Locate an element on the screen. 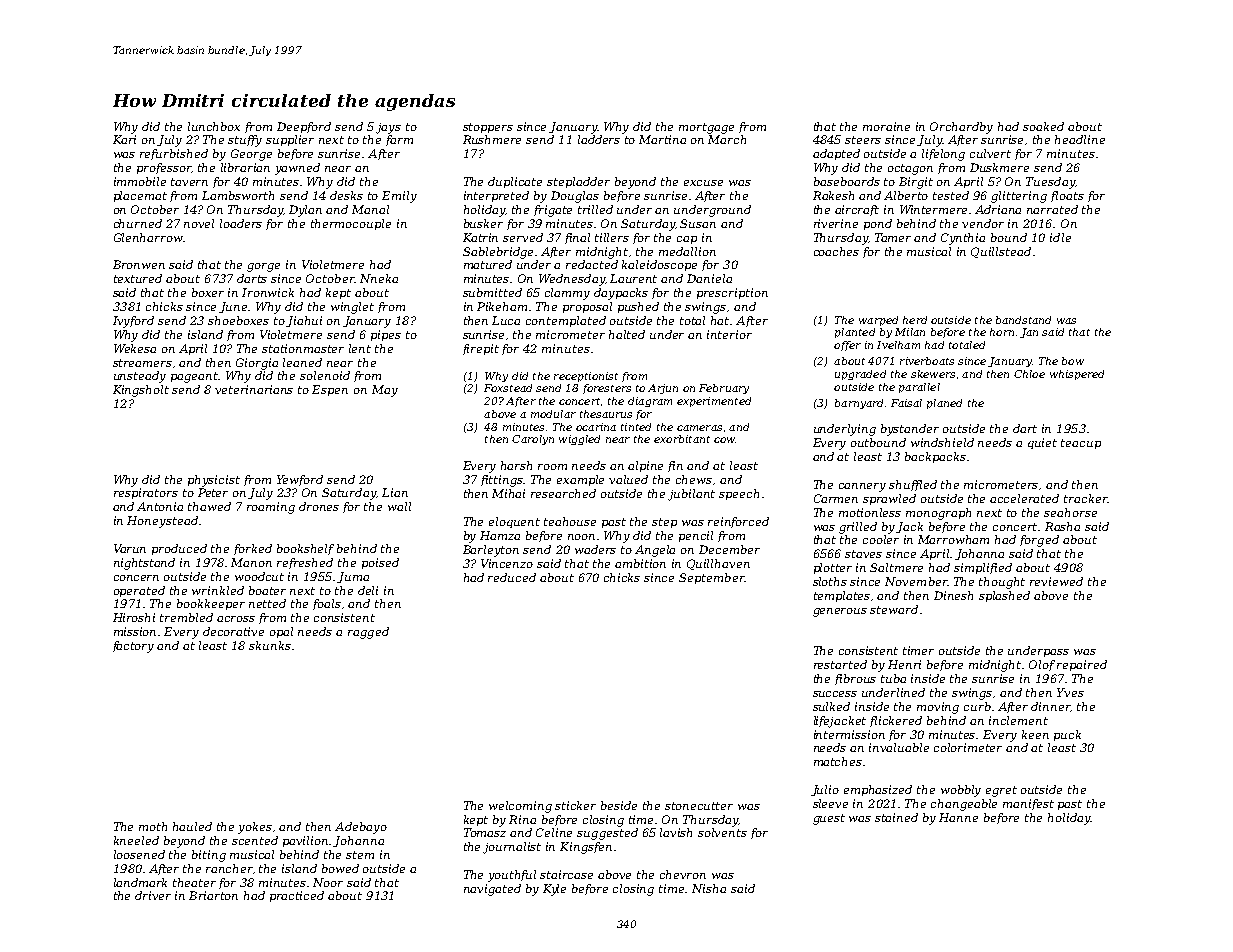  chevron is located at coordinates (683, 874).
